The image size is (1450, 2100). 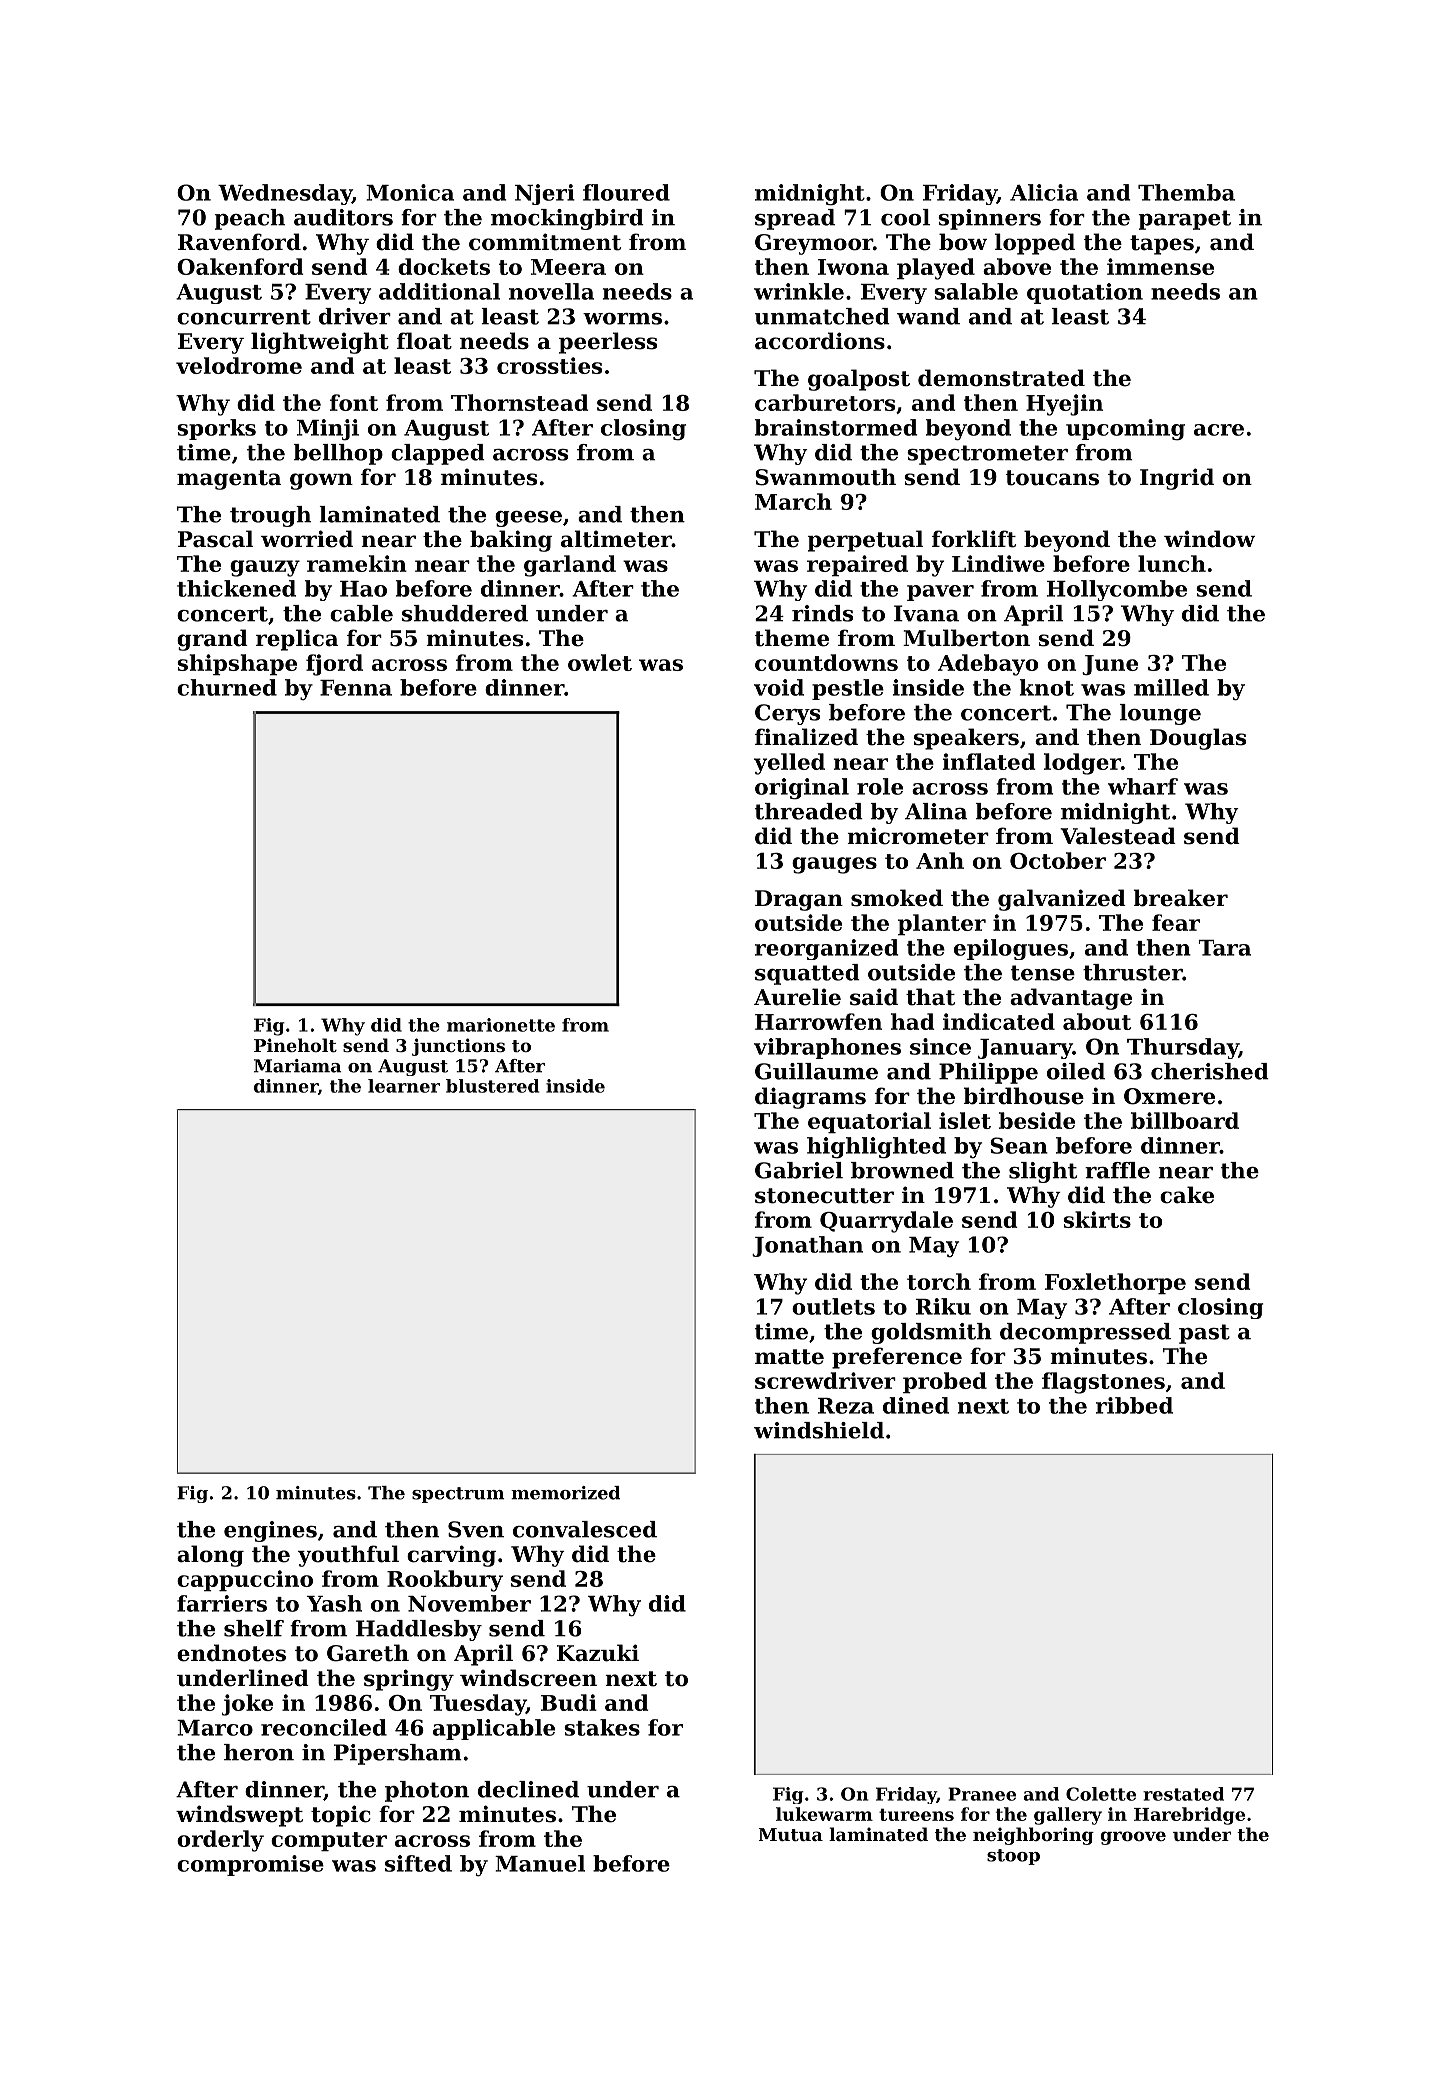 I want to click on November, so click(x=469, y=1603).
